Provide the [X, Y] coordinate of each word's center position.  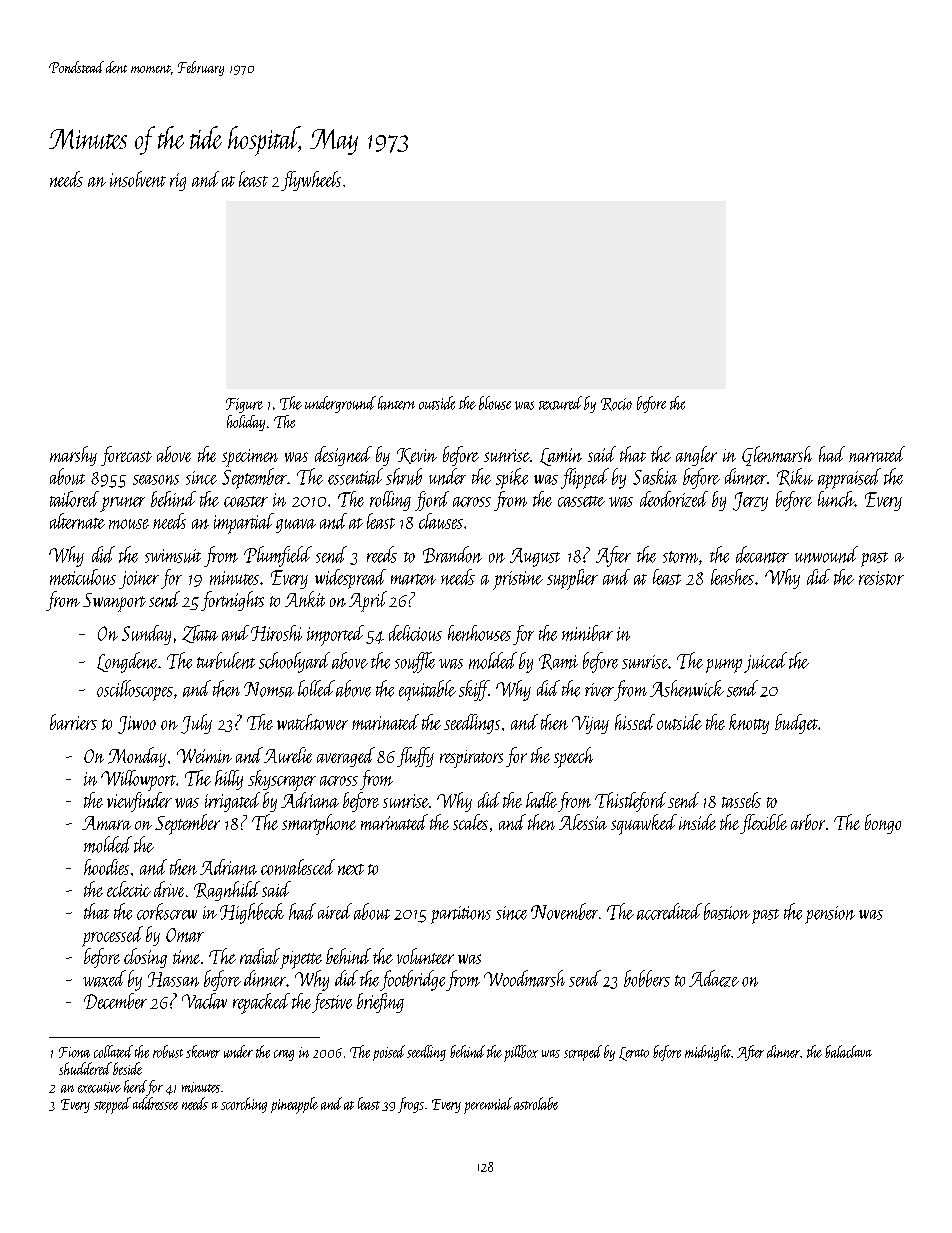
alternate [77, 521]
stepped [112, 1105]
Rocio [616, 404]
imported [335, 635]
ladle [541, 800]
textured [560, 403]
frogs [411, 1105]
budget [796, 724]
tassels [741, 800]
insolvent [138, 179]
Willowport [138, 780]
